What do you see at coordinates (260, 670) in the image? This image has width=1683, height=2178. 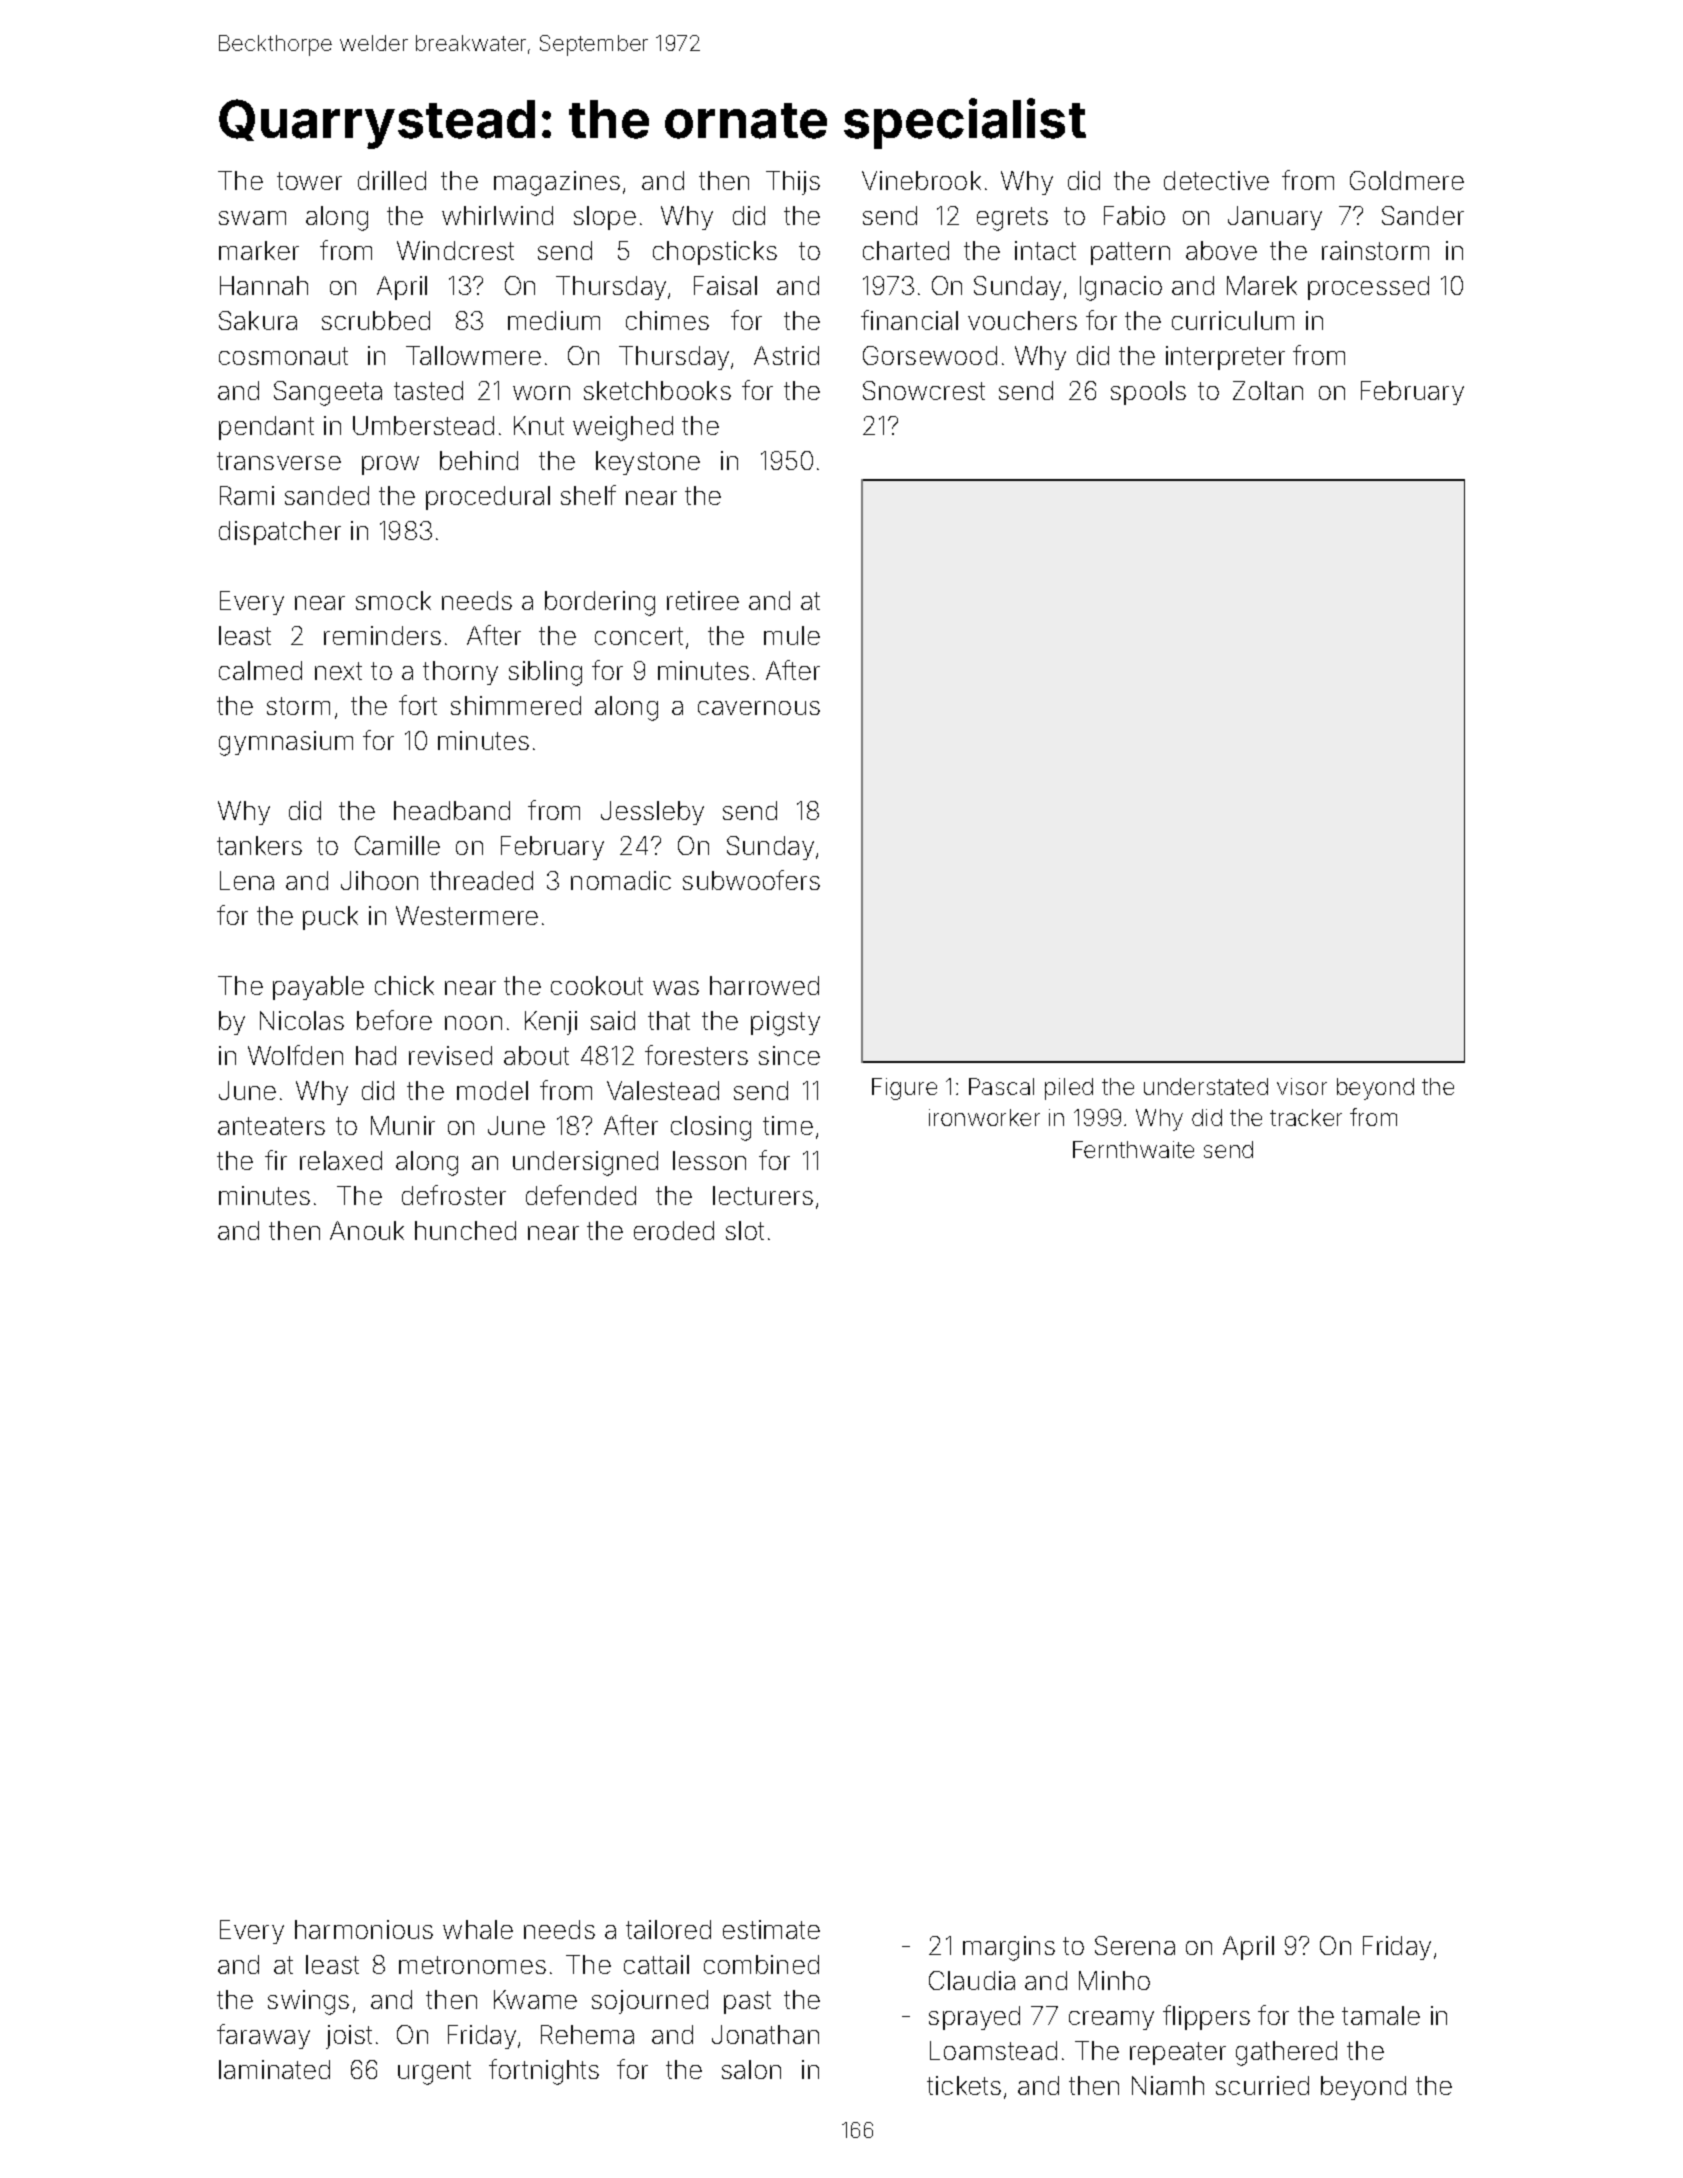 I see `calmed` at bounding box center [260, 670].
